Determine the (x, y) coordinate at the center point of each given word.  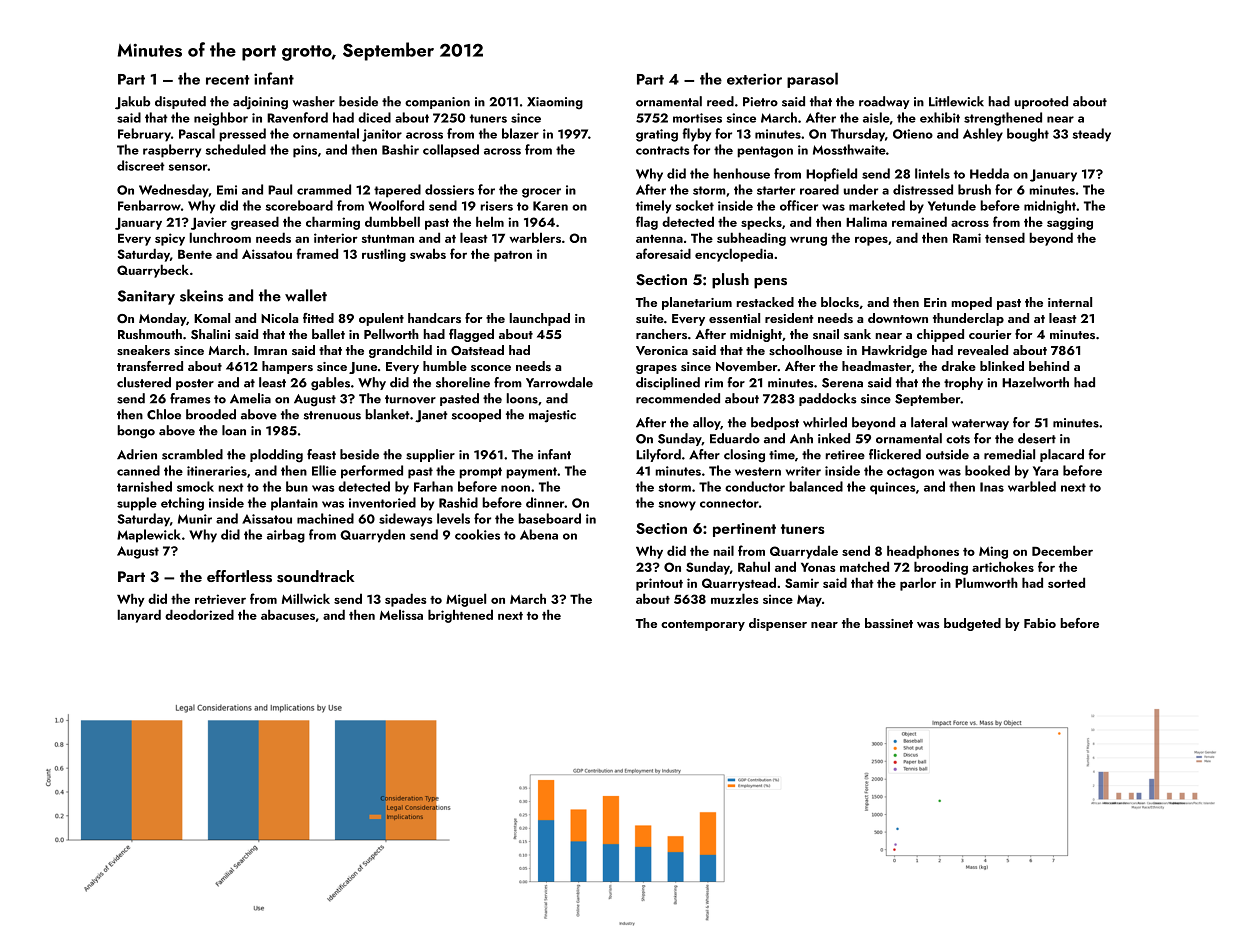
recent (227, 80)
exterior (754, 79)
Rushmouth (150, 334)
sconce (491, 368)
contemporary (703, 625)
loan (234, 430)
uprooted (1041, 102)
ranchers (661, 334)
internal (1070, 302)
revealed (983, 350)
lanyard (139, 616)
